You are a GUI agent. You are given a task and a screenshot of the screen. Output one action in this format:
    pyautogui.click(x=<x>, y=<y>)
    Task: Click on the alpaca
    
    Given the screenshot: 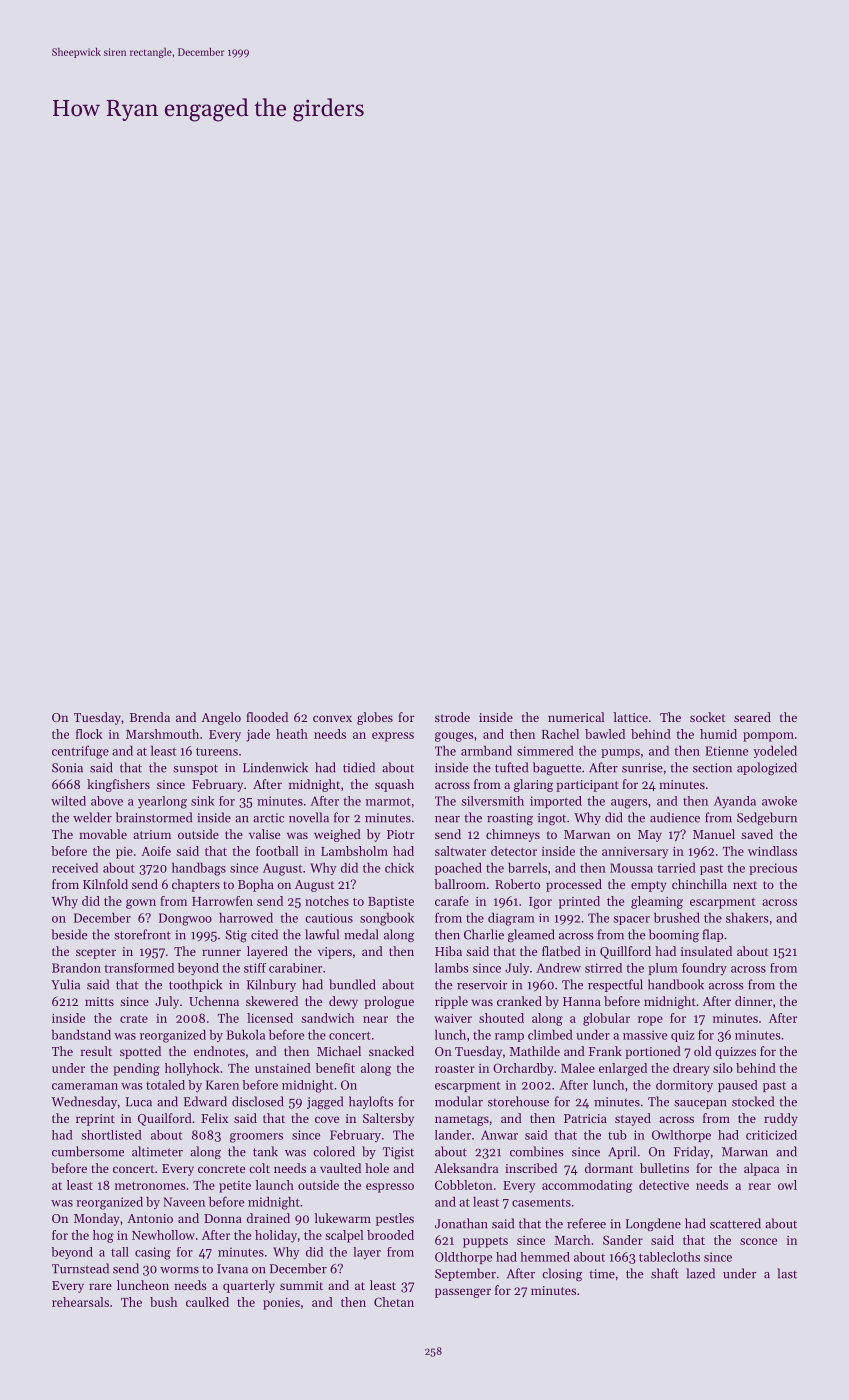 What is the action you would take?
    pyautogui.click(x=761, y=1169)
